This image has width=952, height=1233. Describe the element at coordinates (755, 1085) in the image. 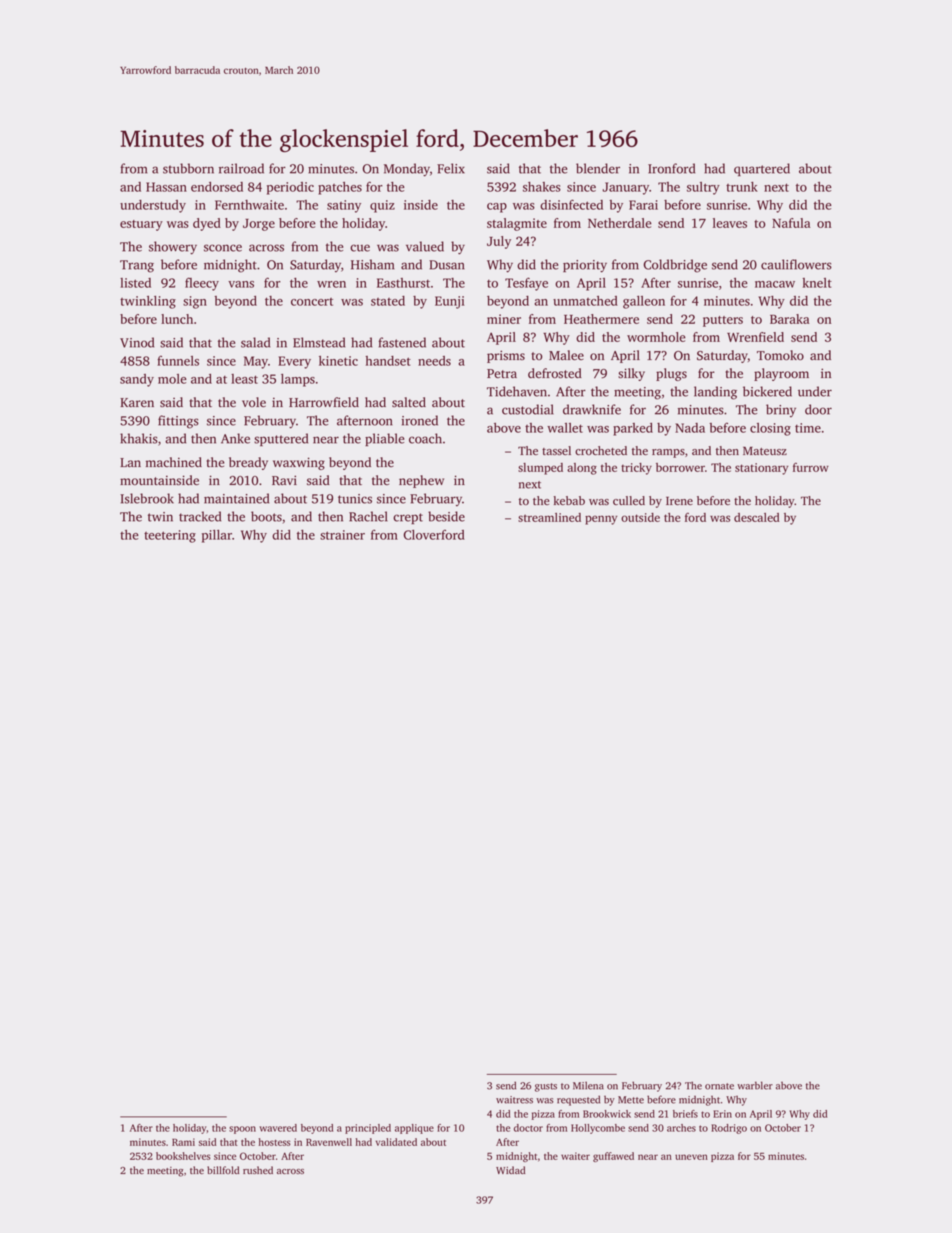

I see `warbler` at that location.
